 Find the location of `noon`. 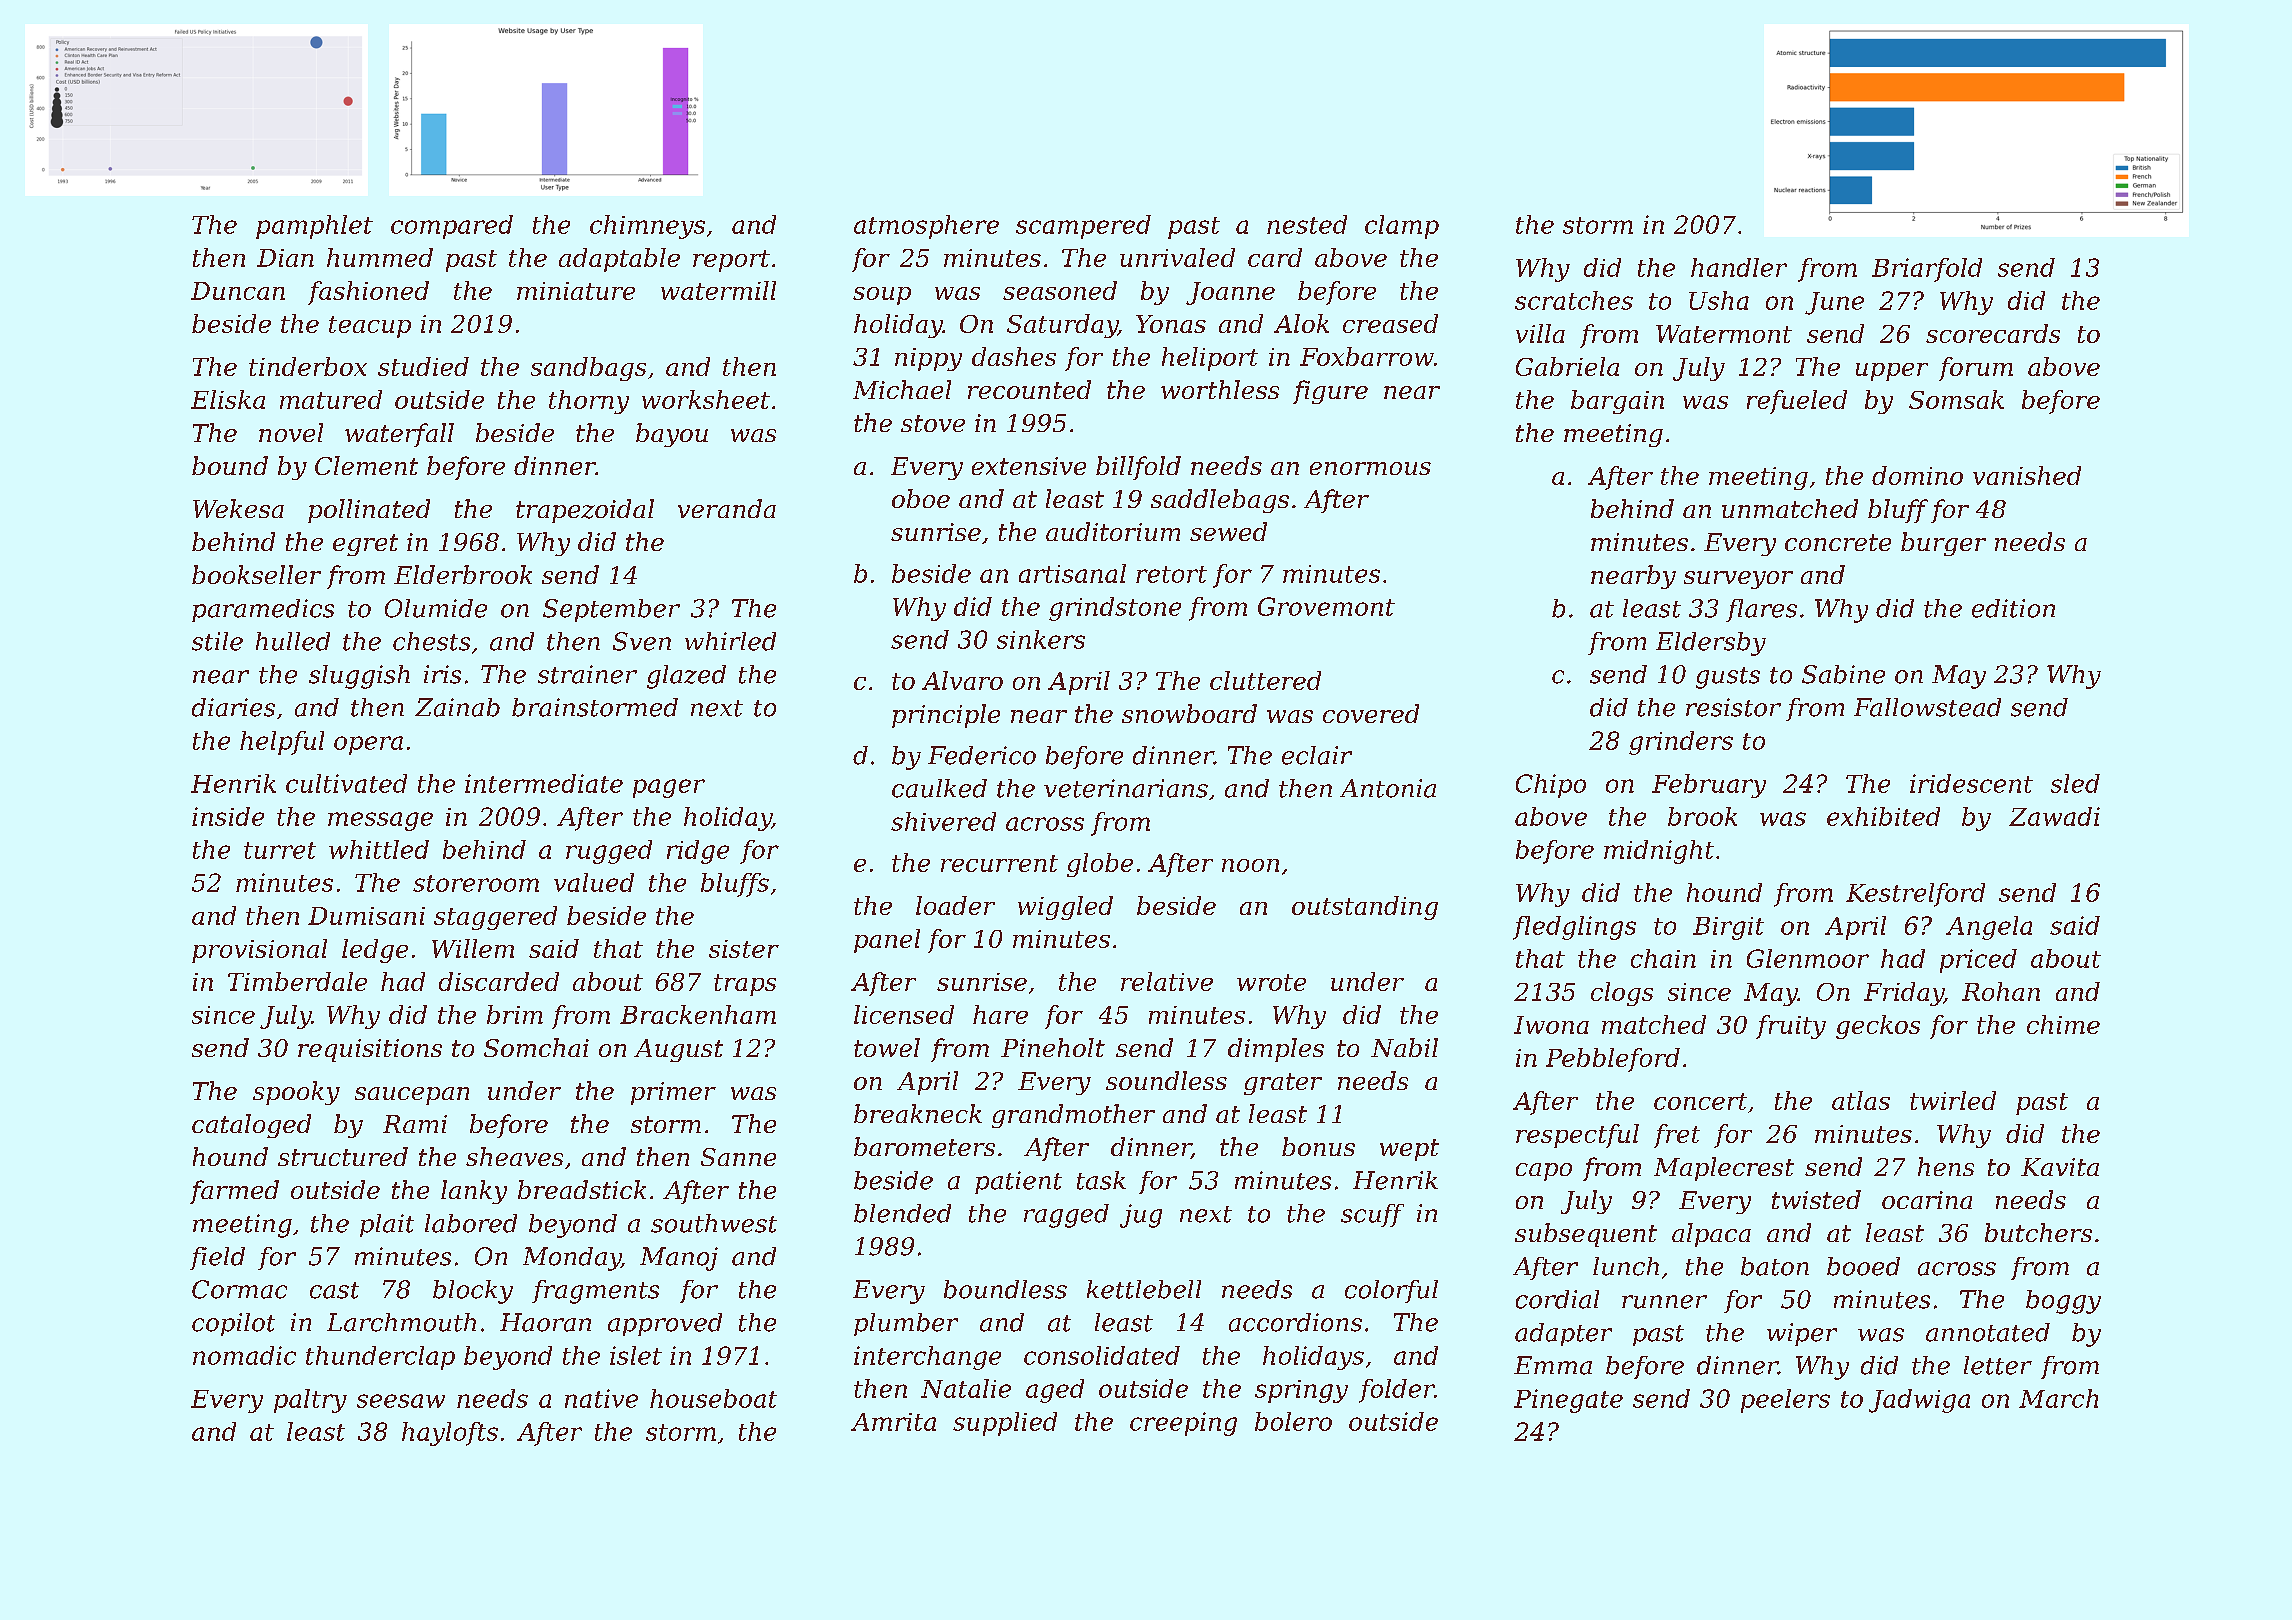

noon is located at coordinates (1250, 865).
